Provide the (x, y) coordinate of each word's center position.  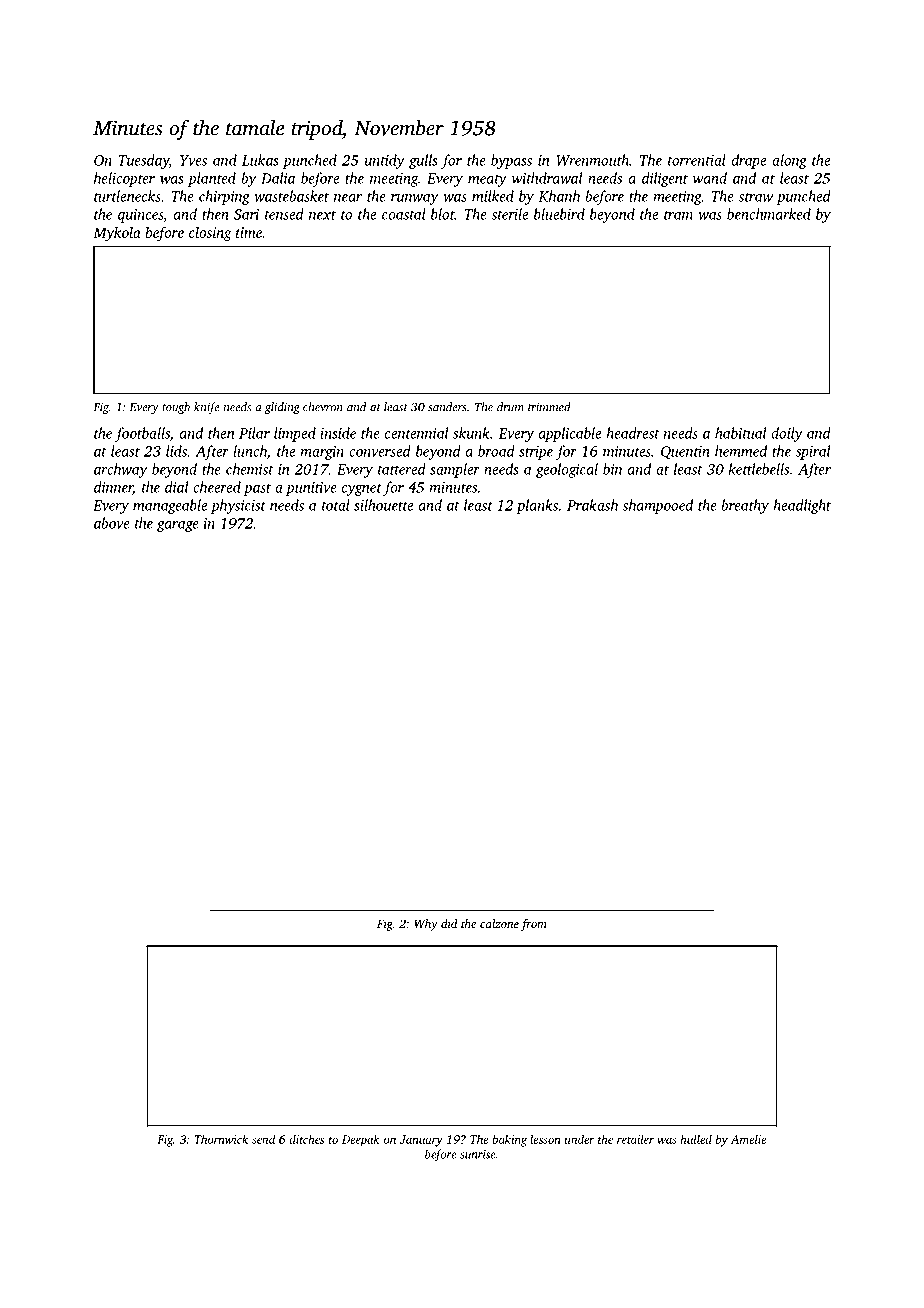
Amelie (749, 1139)
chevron (323, 407)
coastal (404, 214)
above (112, 523)
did (449, 923)
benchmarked (769, 214)
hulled (696, 1139)
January (421, 1141)
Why (426, 925)
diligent (665, 179)
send (263, 1139)
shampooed (657, 506)
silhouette (383, 505)
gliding (282, 408)
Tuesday (144, 161)
